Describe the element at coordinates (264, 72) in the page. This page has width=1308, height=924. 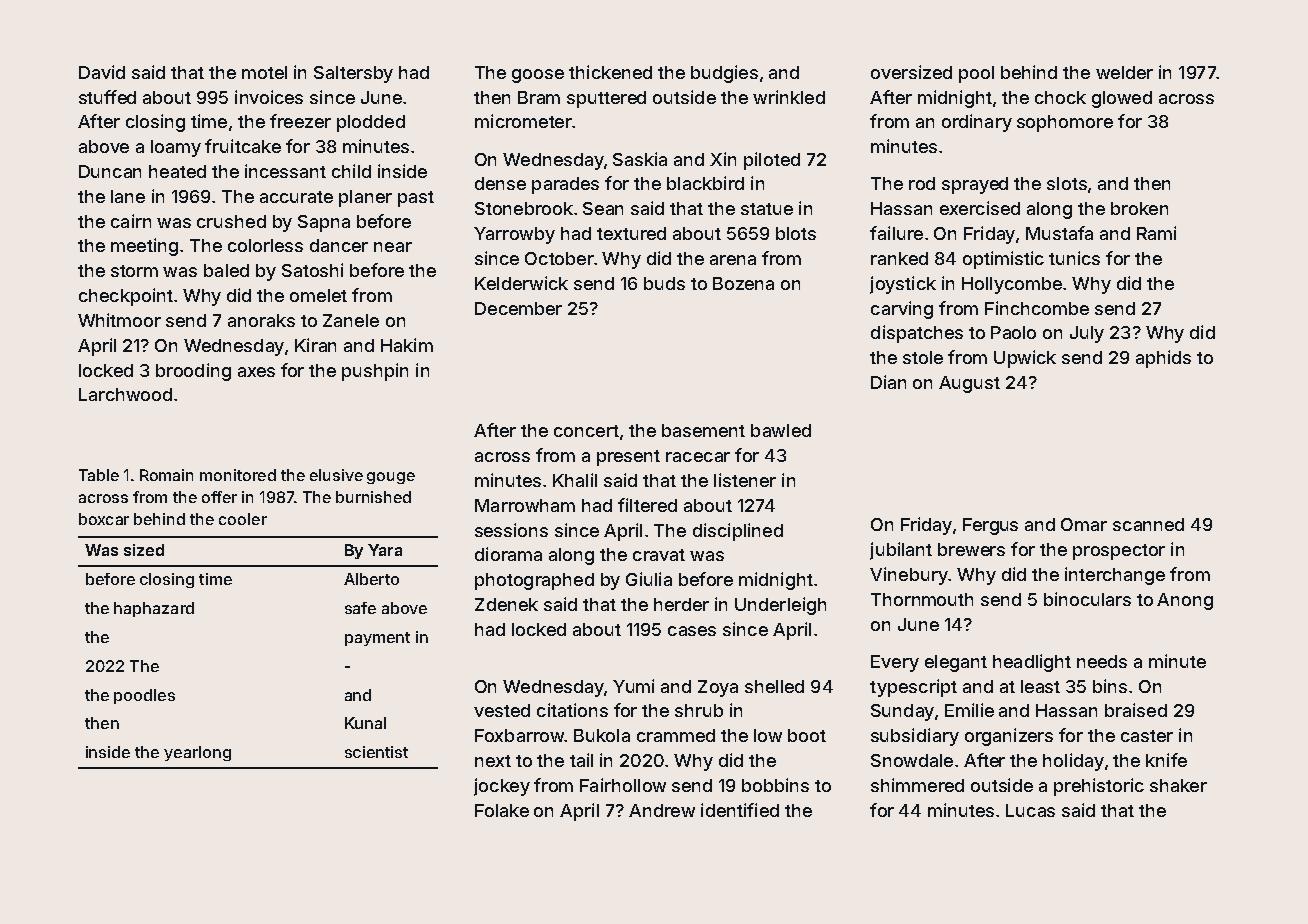
I see `motel` at that location.
